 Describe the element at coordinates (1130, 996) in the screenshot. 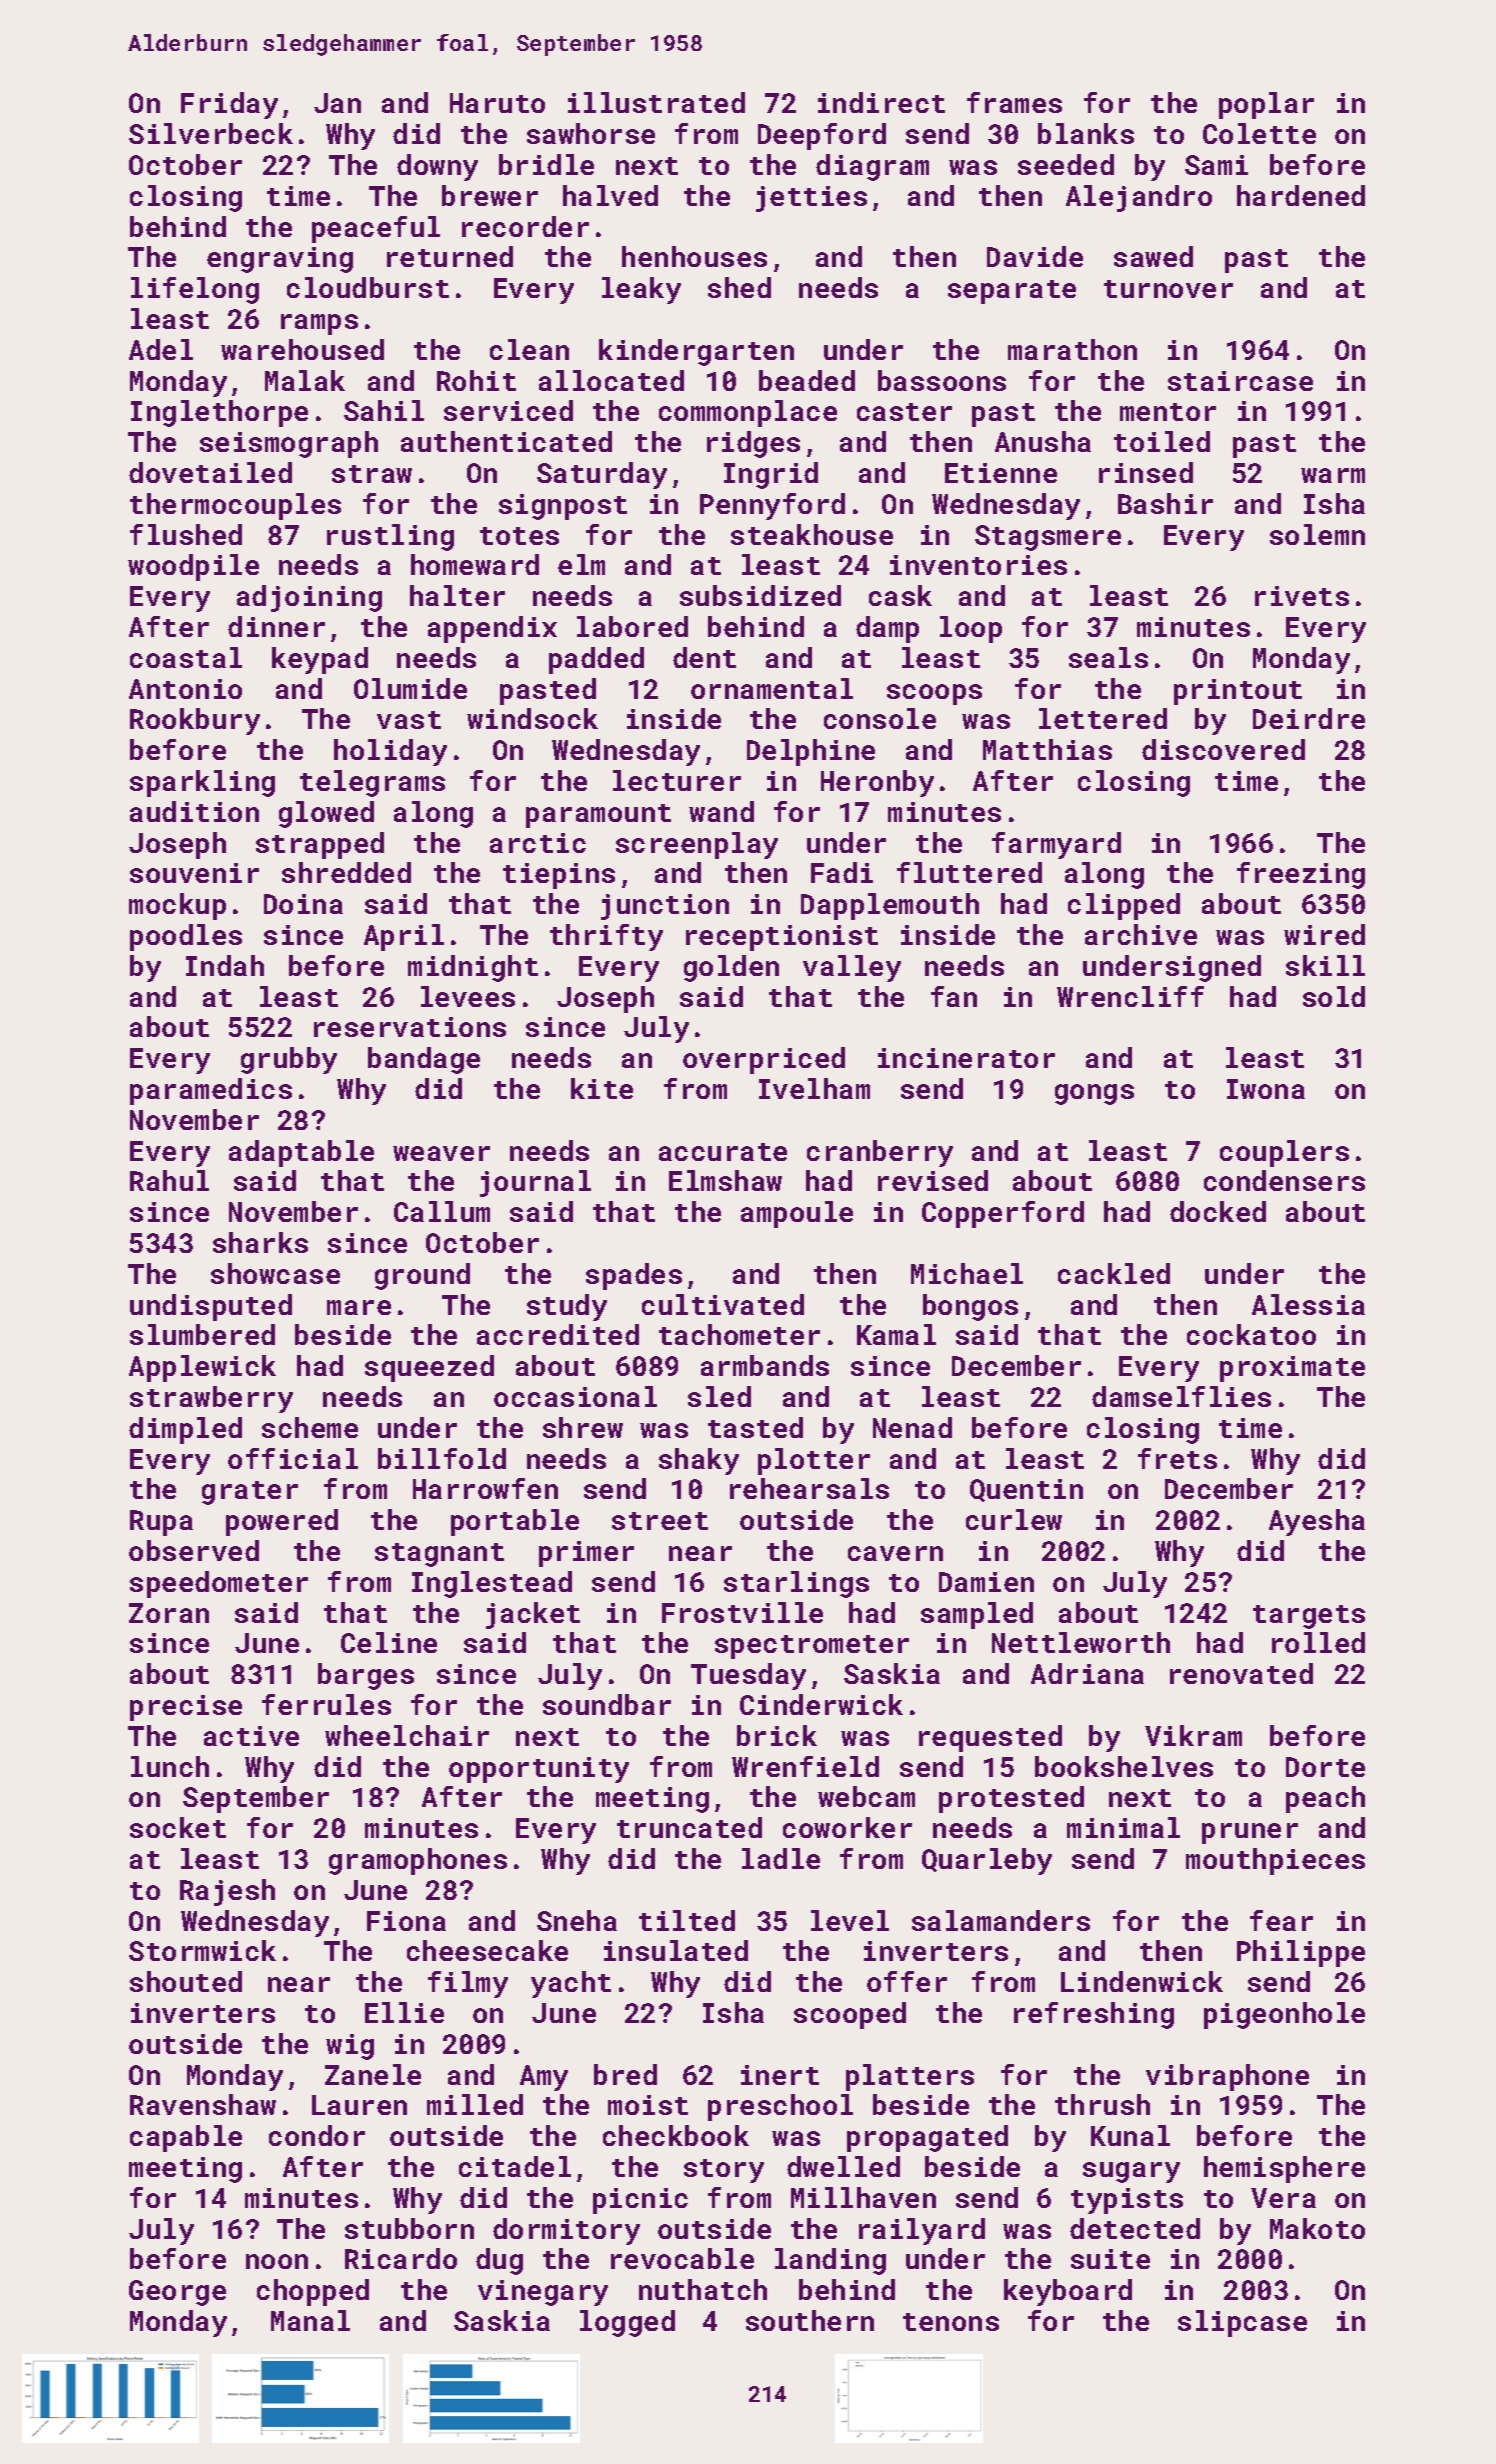

I see `Wrencliff` at that location.
